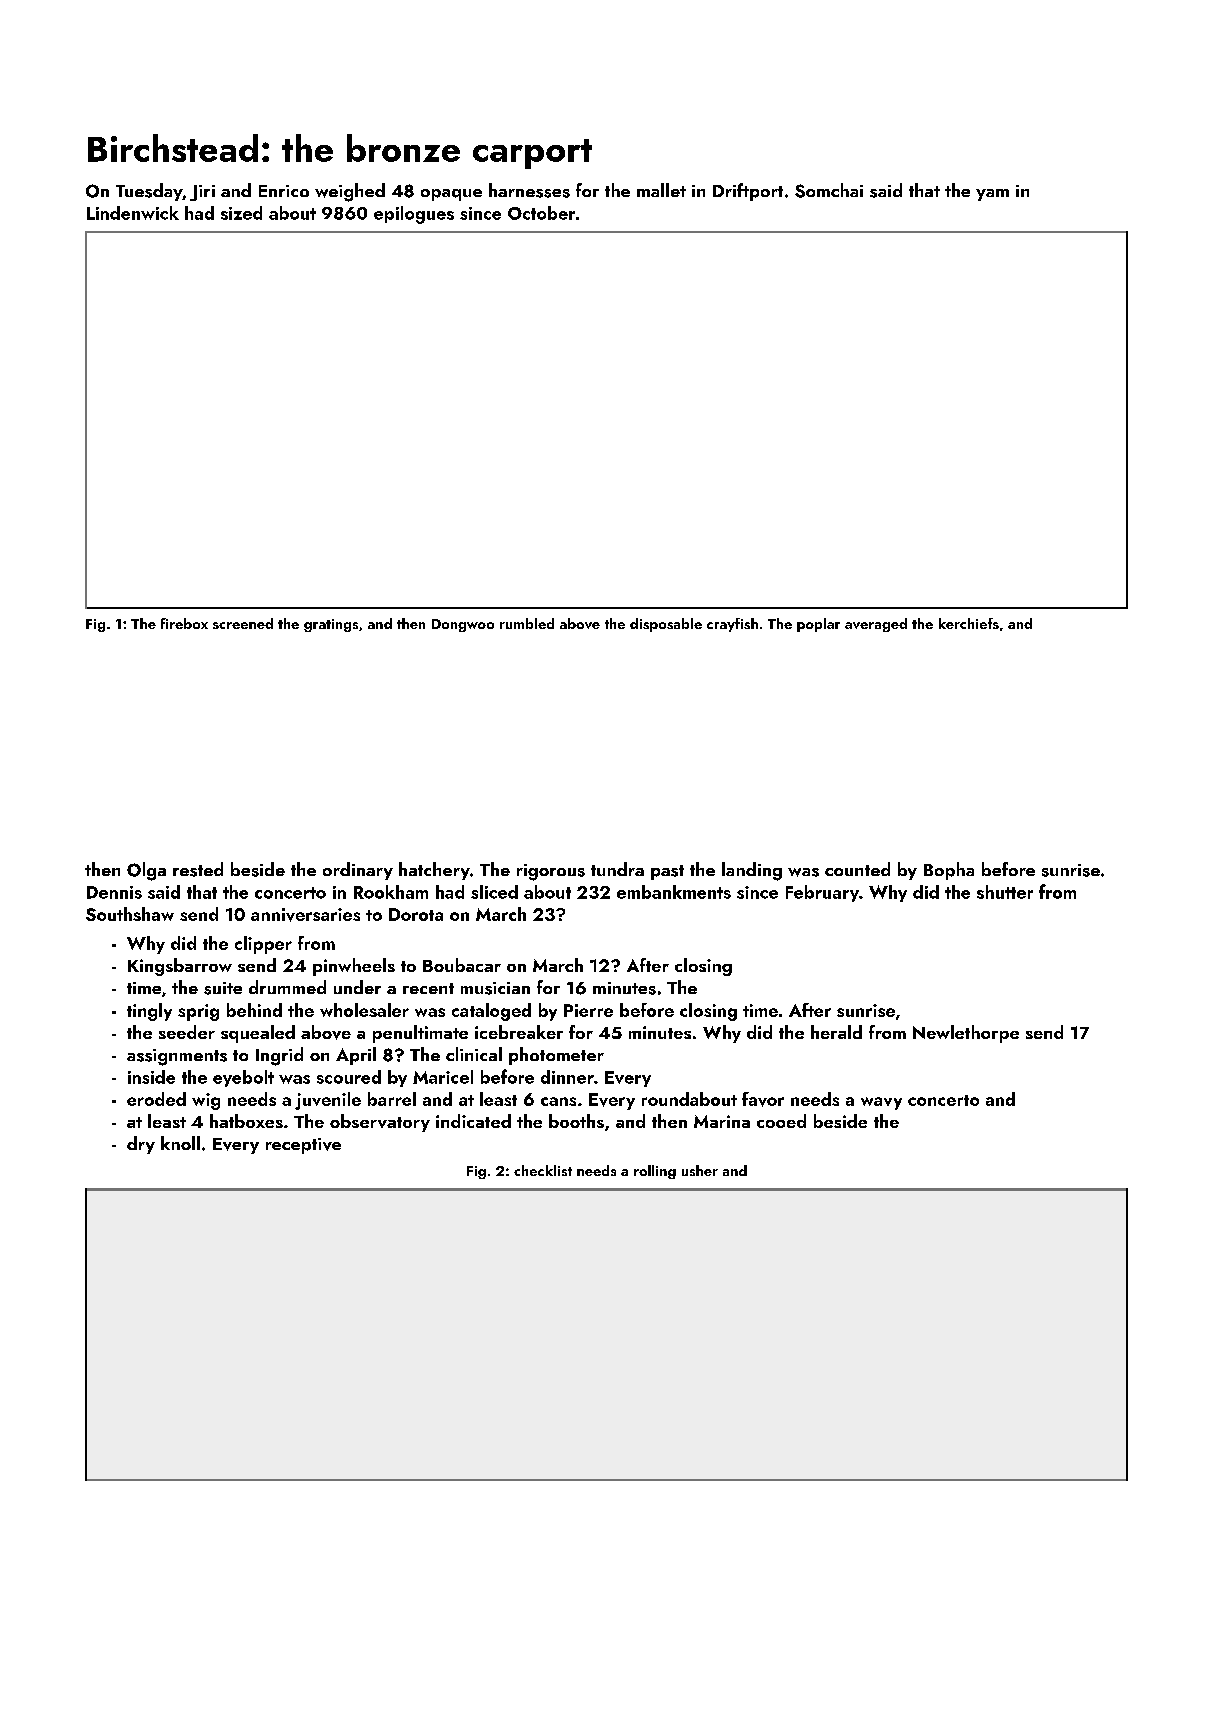 Image resolution: width=1213 pixels, height=1715 pixels. Describe the element at coordinates (243, 623) in the image. I see `screened` at that location.
